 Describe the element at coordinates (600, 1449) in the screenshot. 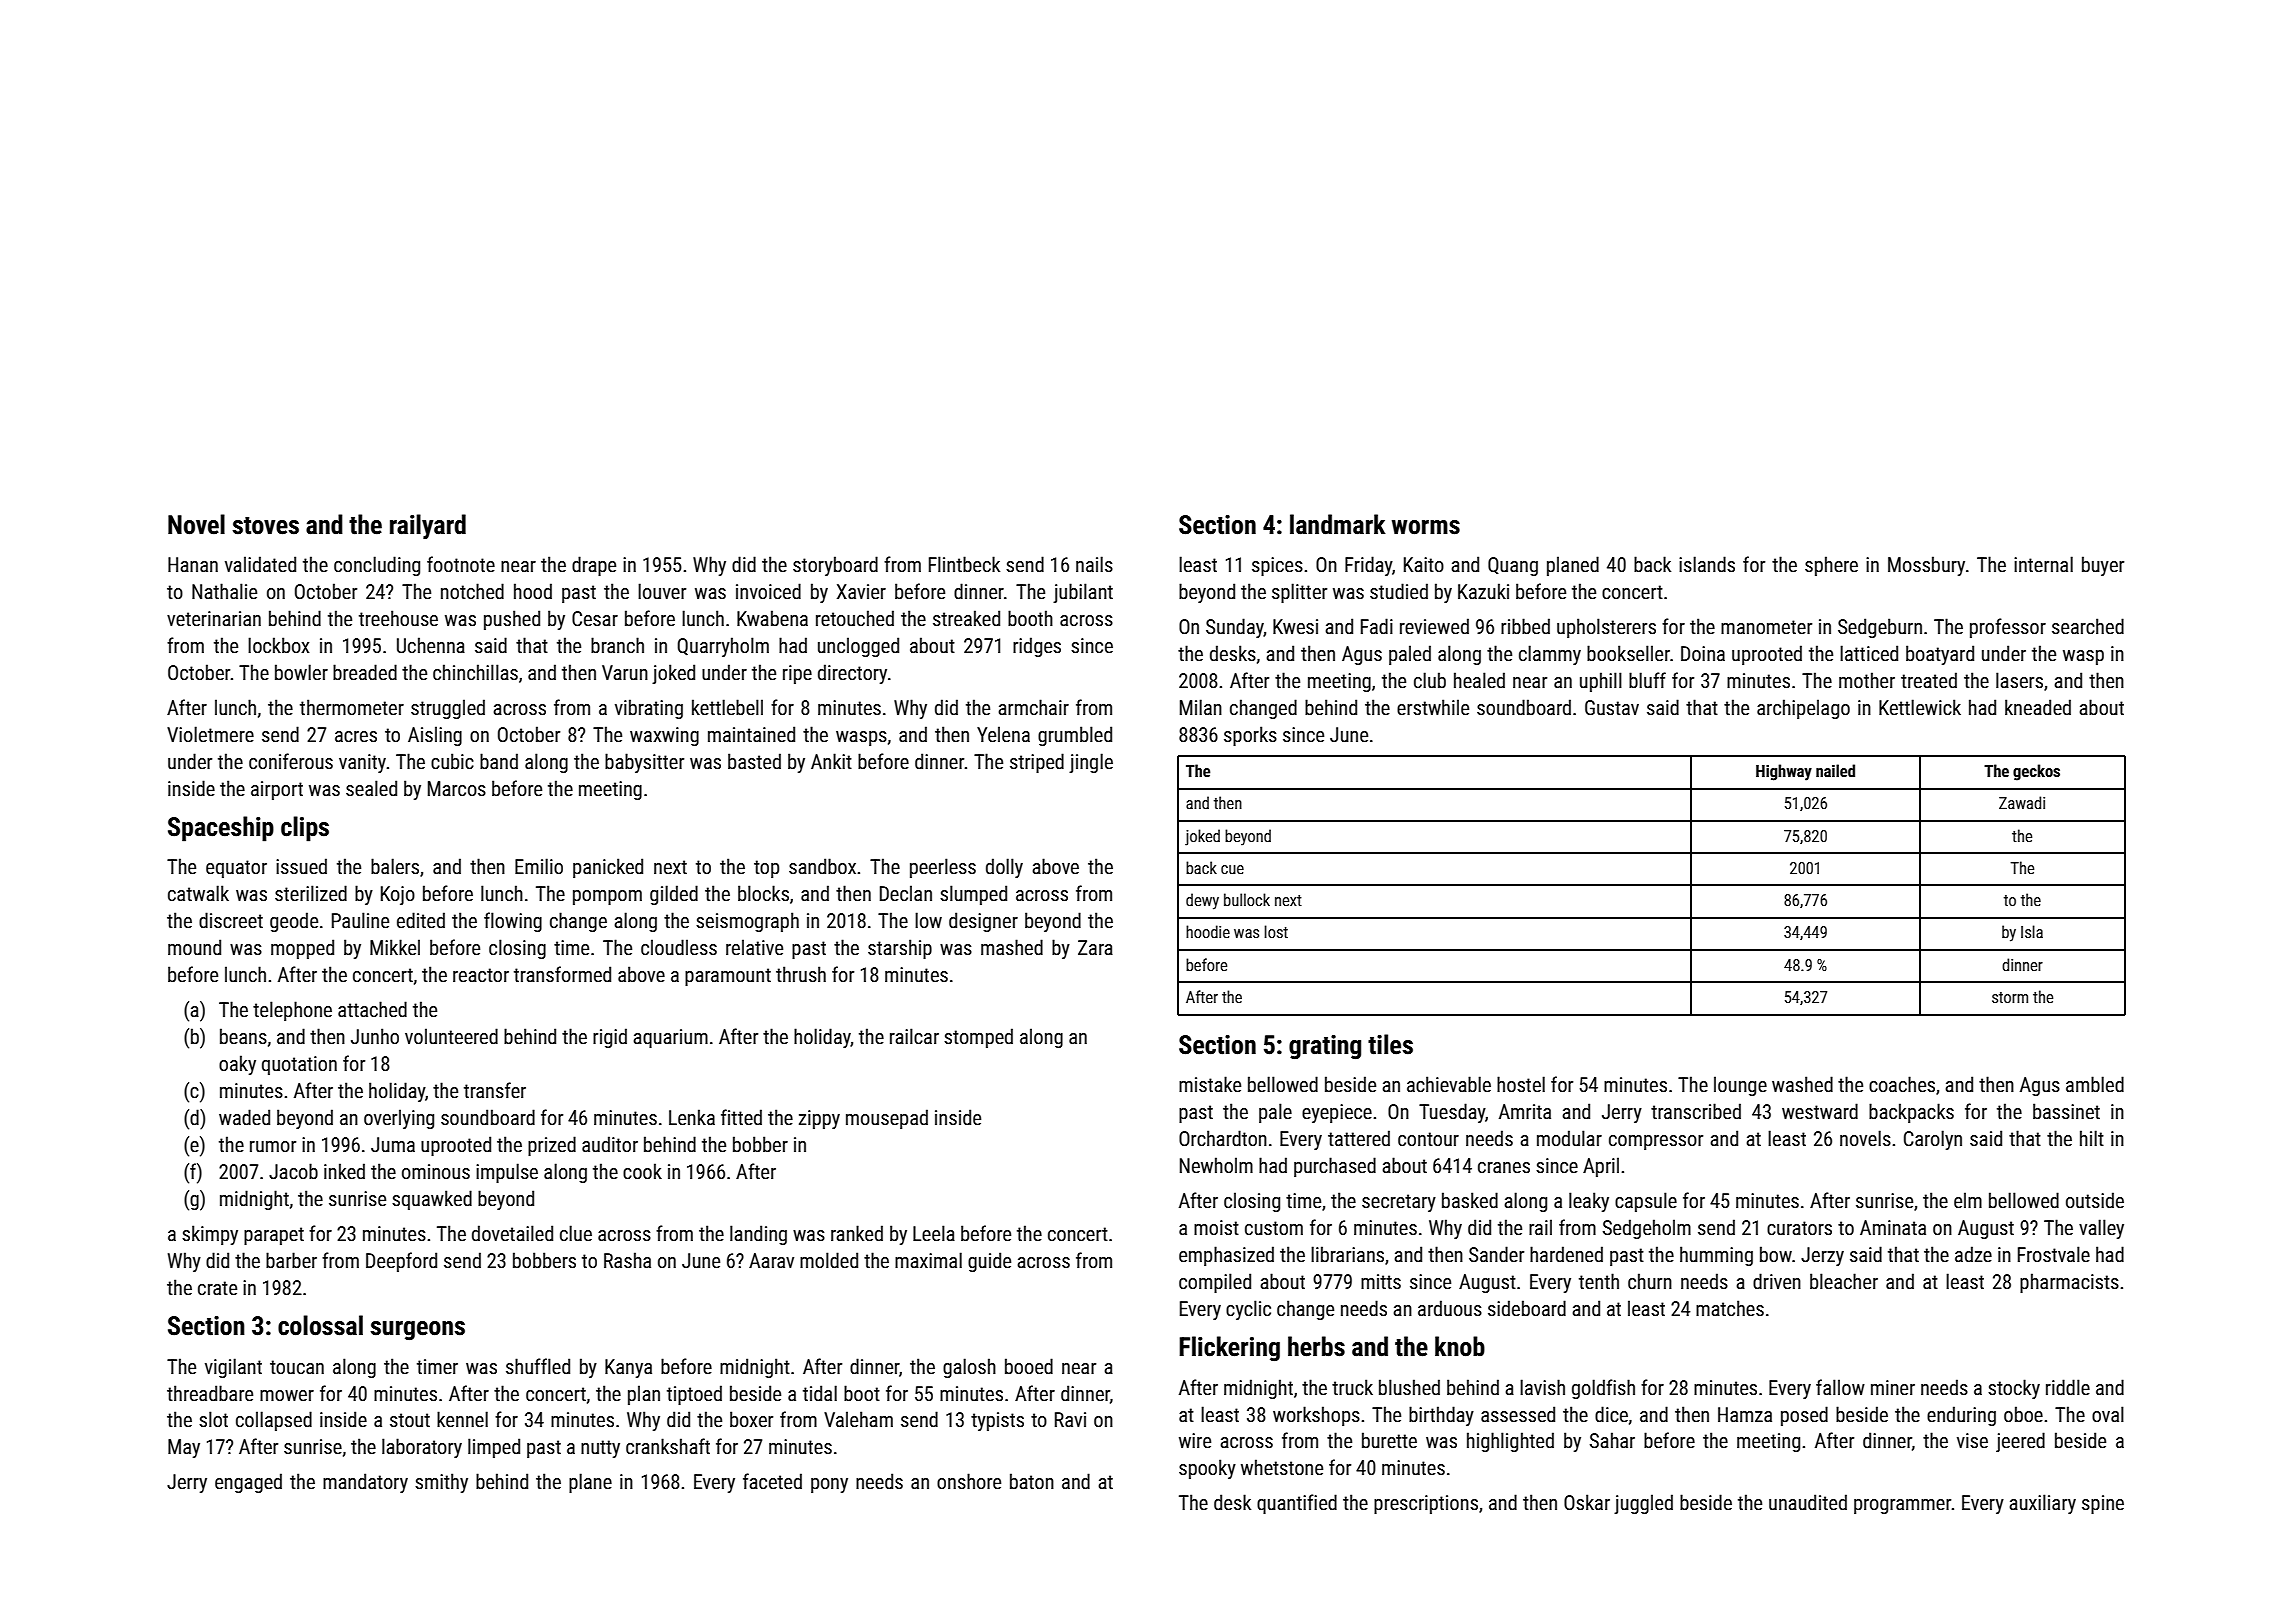

I see `nutty` at that location.
